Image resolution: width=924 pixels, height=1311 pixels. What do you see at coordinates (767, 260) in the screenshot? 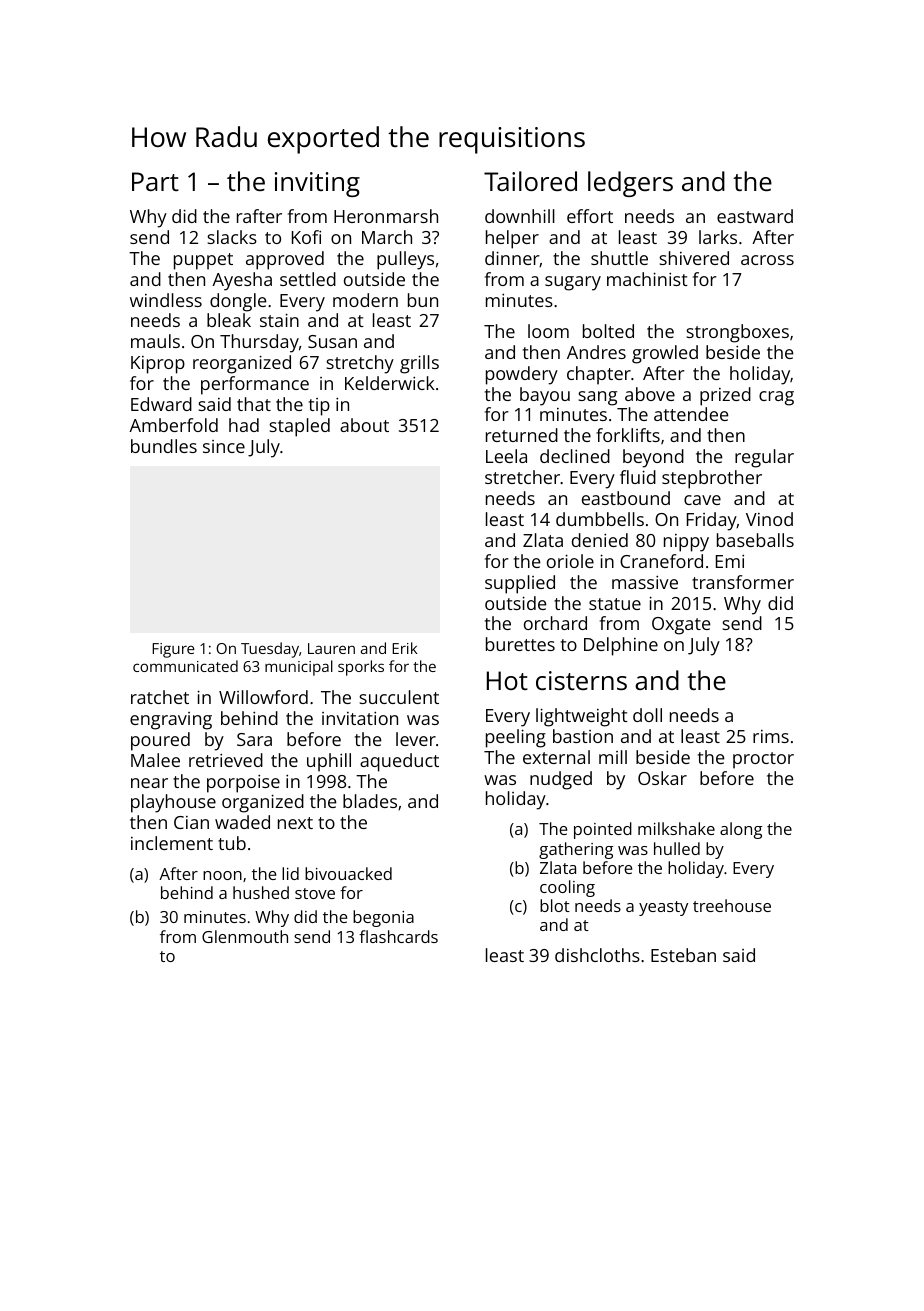
I see `across` at bounding box center [767, 260].
